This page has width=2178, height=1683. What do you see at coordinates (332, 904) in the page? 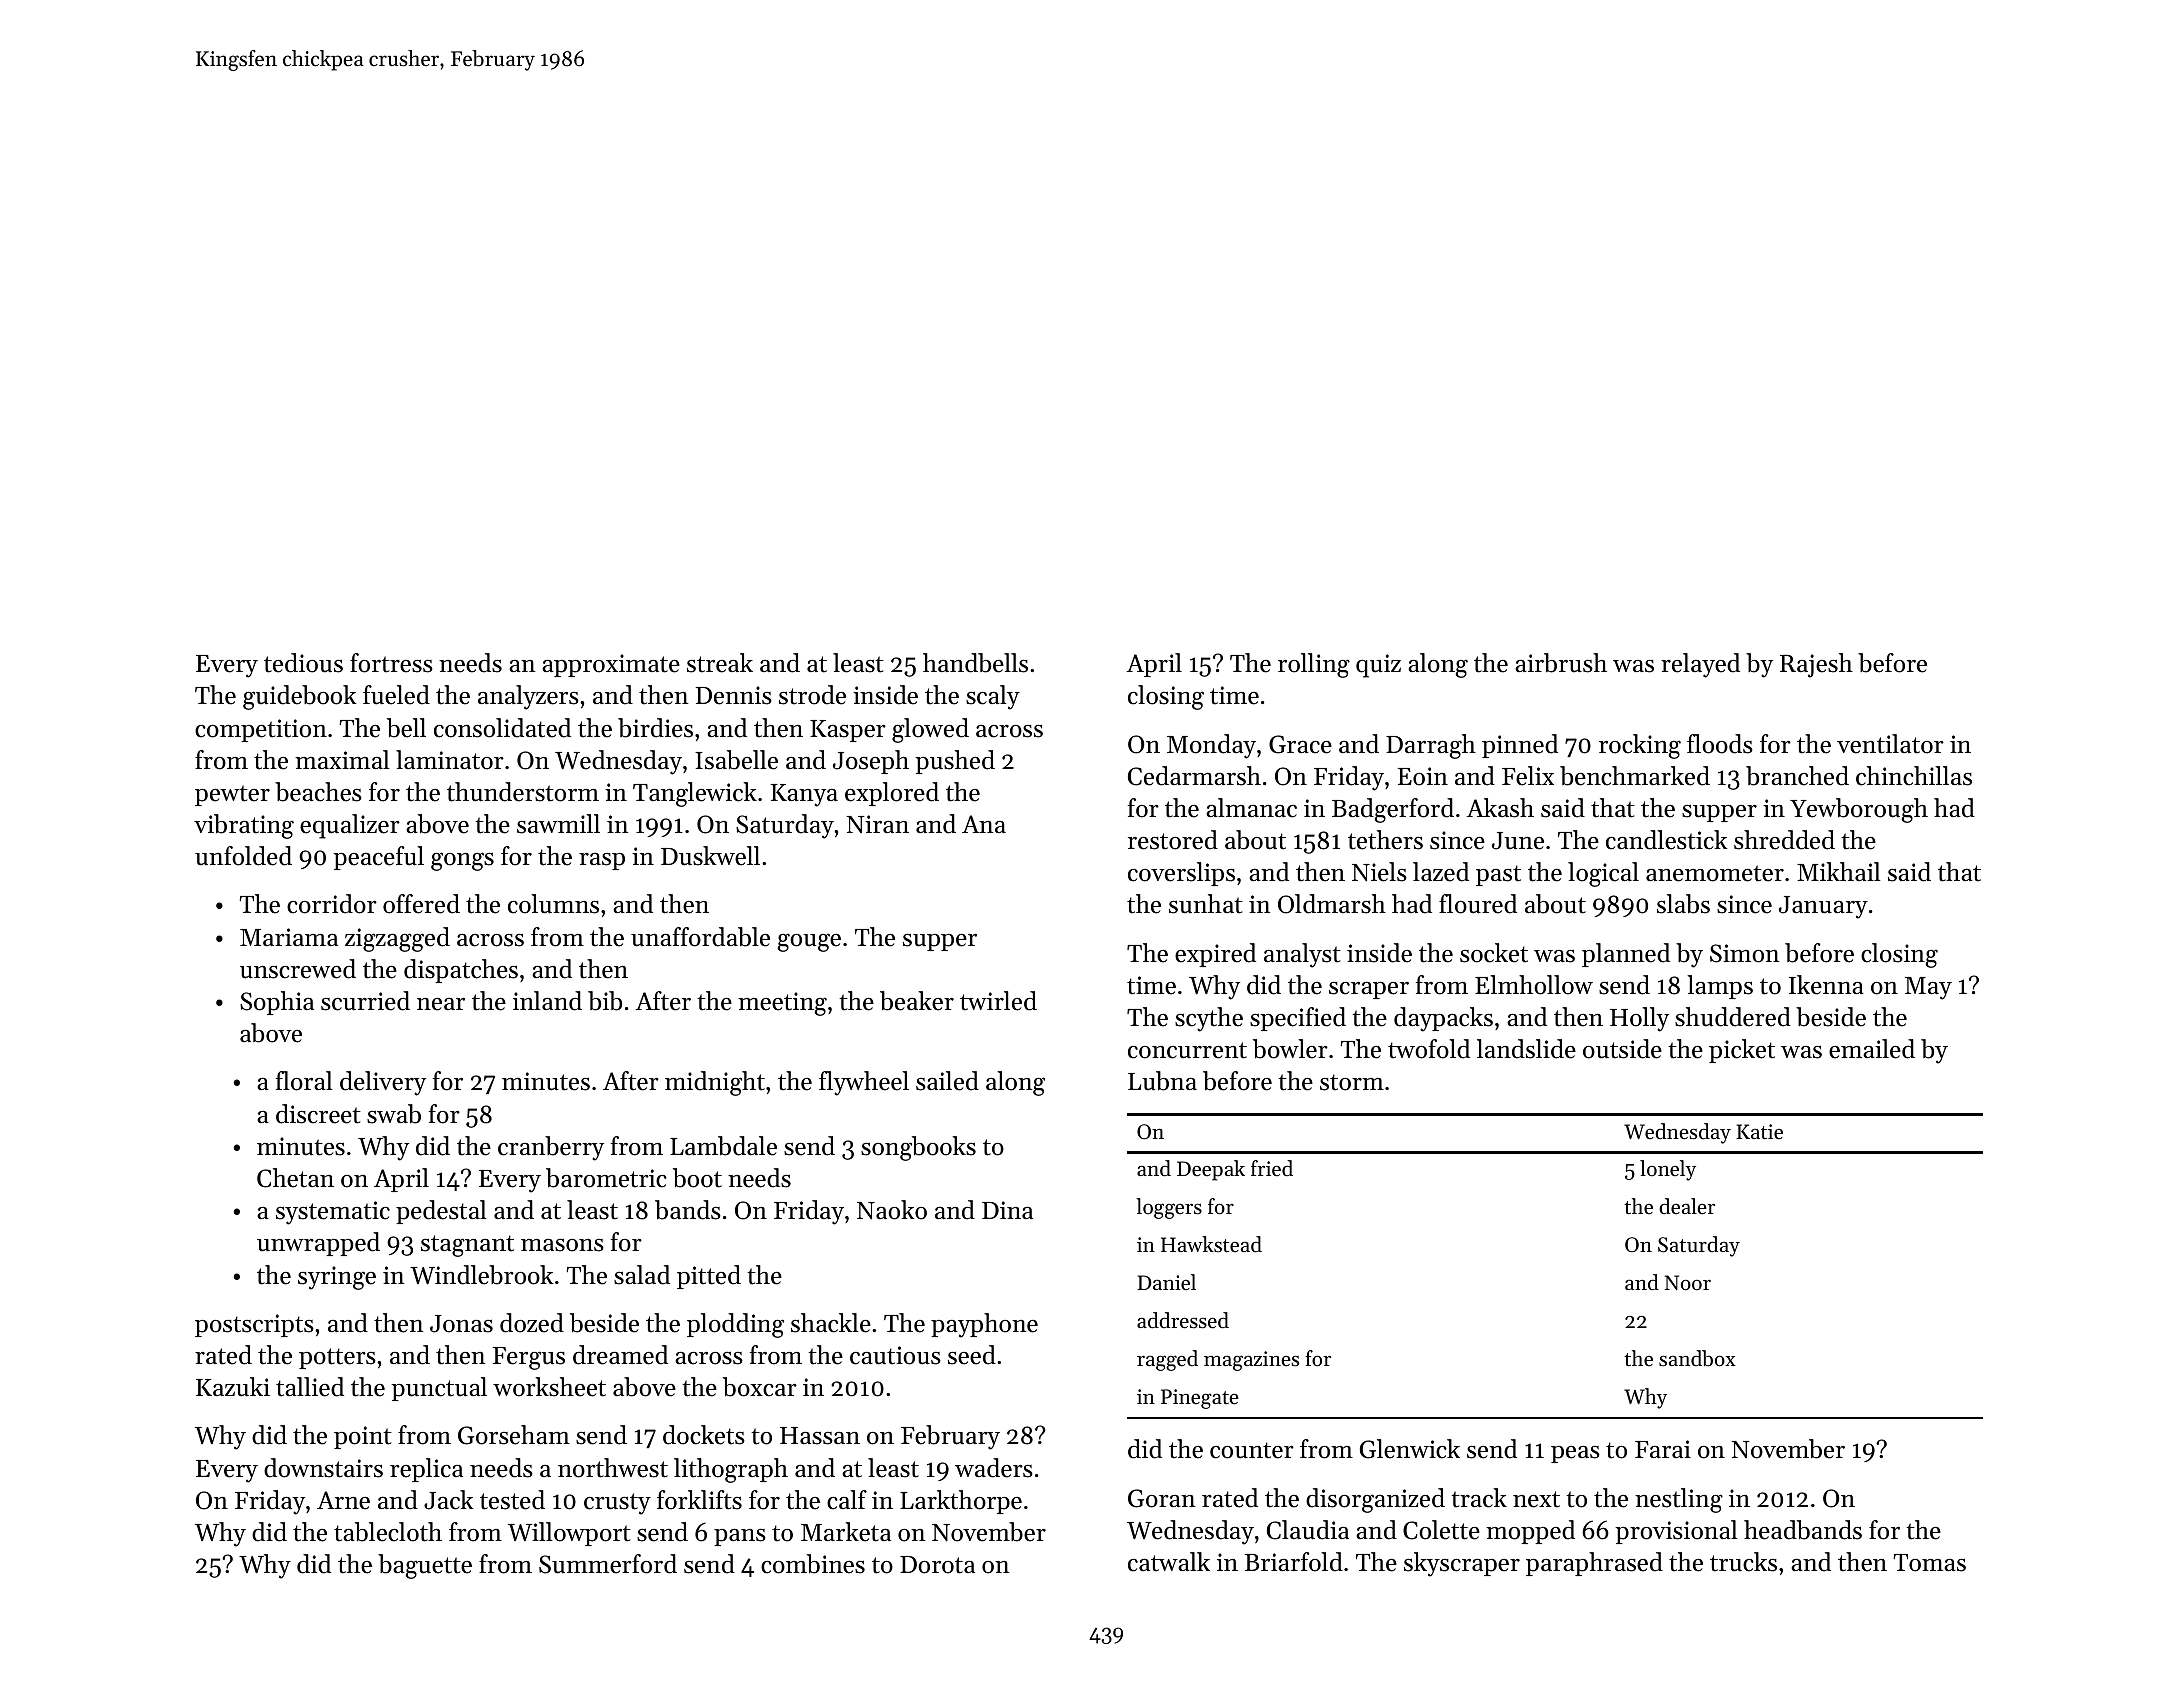
I see `corridor` at bounding box center [332, 904].
